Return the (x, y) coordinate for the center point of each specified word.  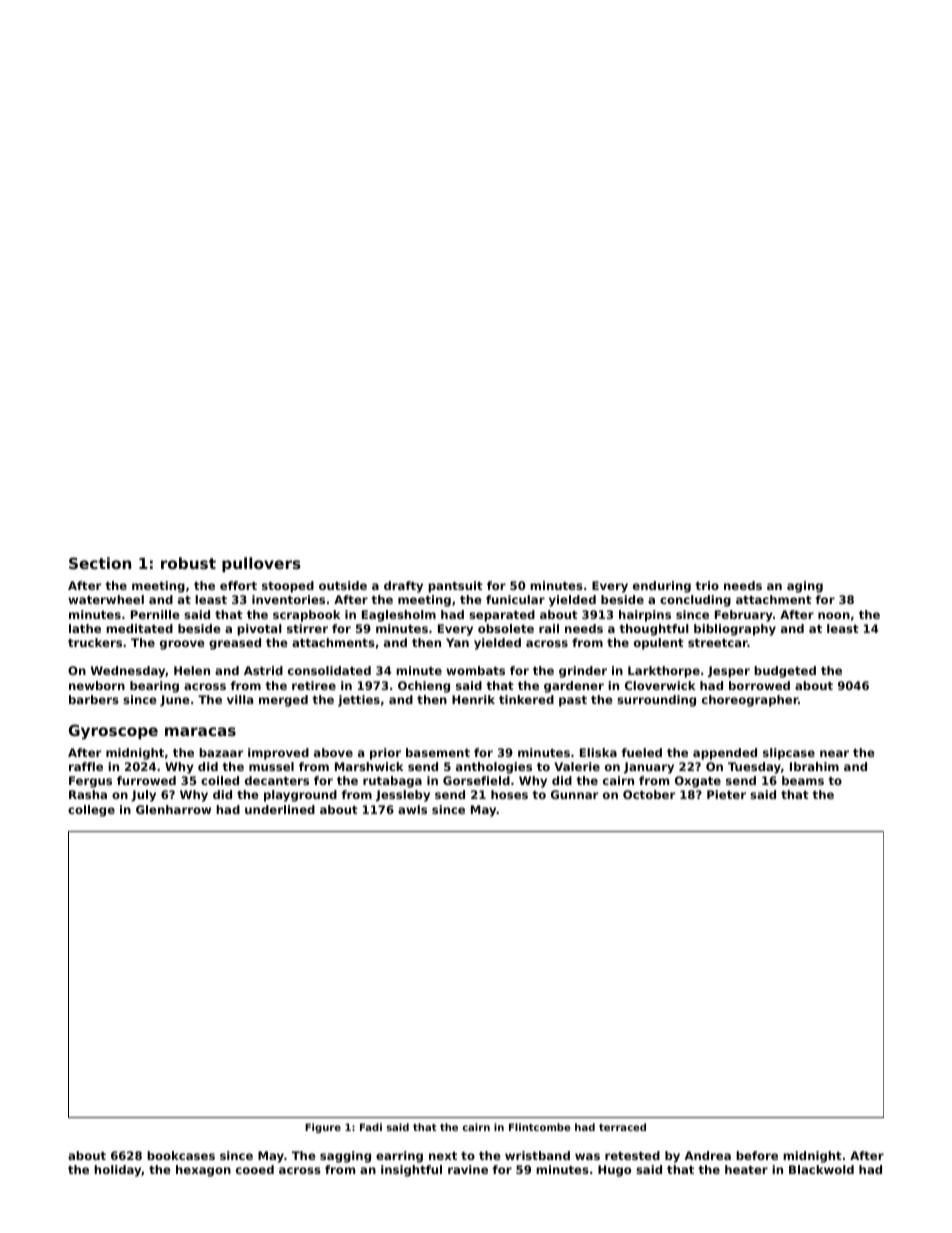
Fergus (90, 782)
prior (385, 754)
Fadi (371, 1127)
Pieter (726, 794)
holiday (117, 1171)
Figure (323, 1128)
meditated (139, 628)
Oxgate (698, 782)
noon (834, 615)
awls (412, 809)
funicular (515, 599)
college (91, 811)
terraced (622, 1127)
